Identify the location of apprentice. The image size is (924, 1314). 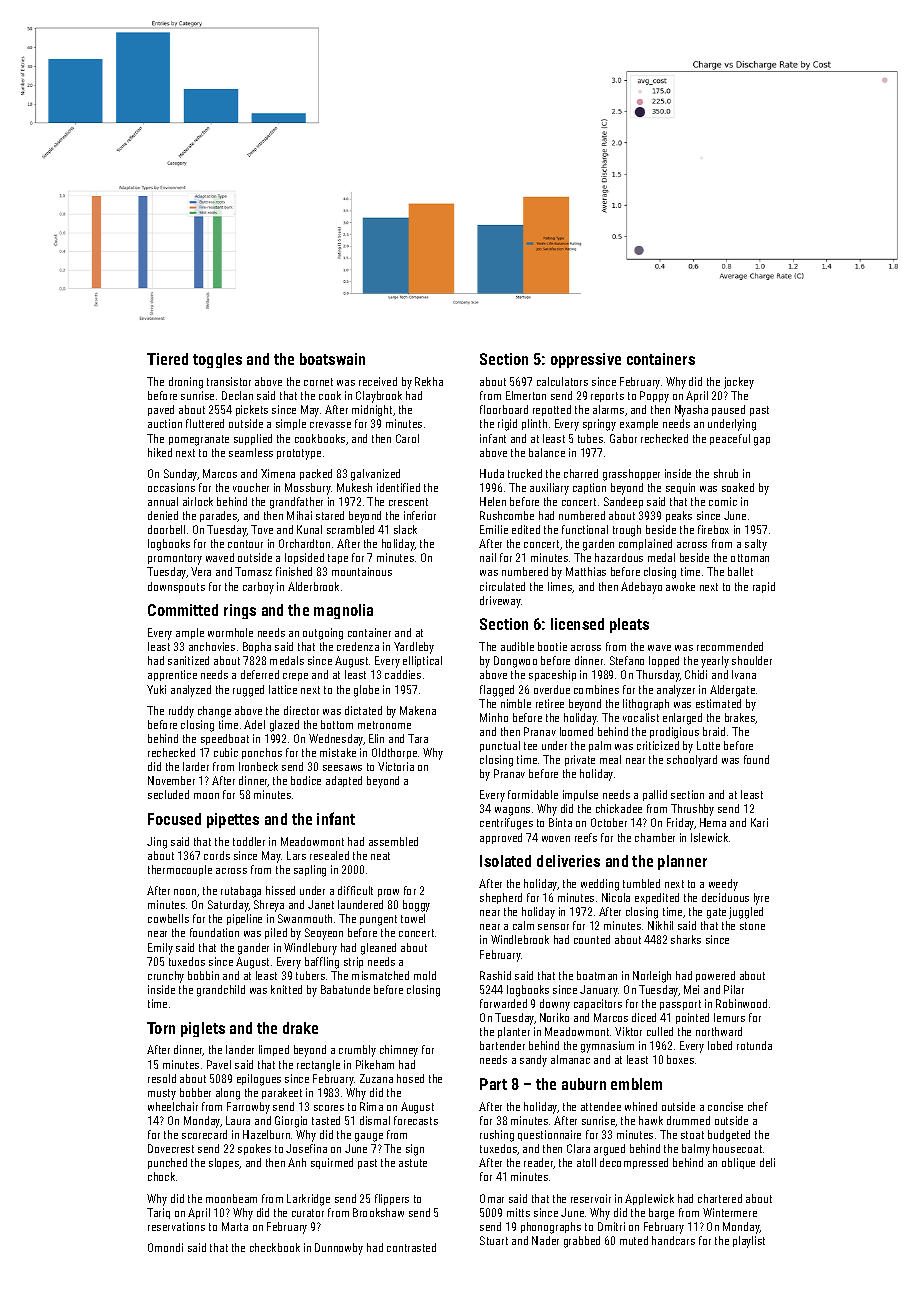
(172, 675).
